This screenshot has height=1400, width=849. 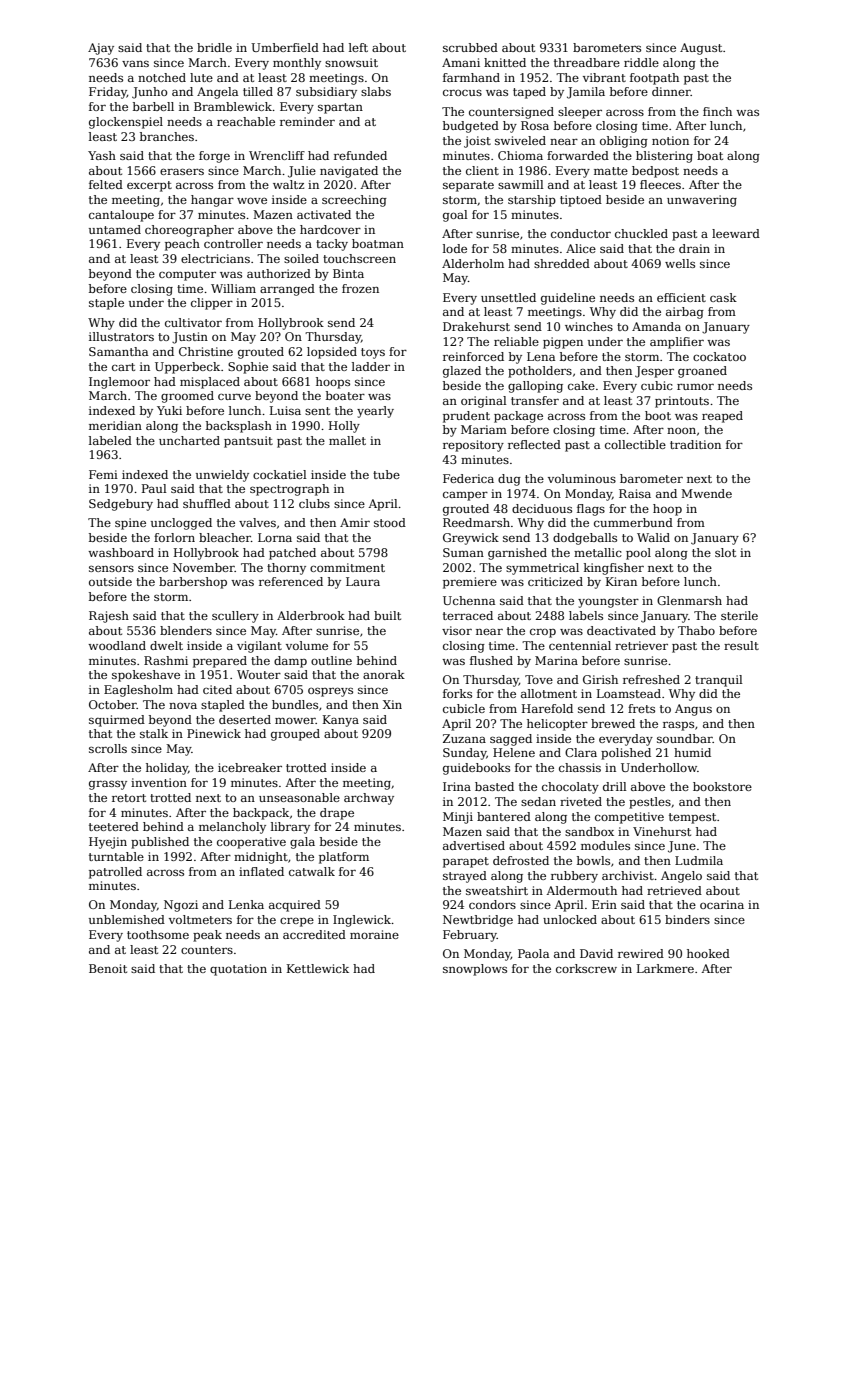 What do you see at coordinates (318, 968) in the screenshot?
I see `Kettlewick` at bounding box center [318, 968].
